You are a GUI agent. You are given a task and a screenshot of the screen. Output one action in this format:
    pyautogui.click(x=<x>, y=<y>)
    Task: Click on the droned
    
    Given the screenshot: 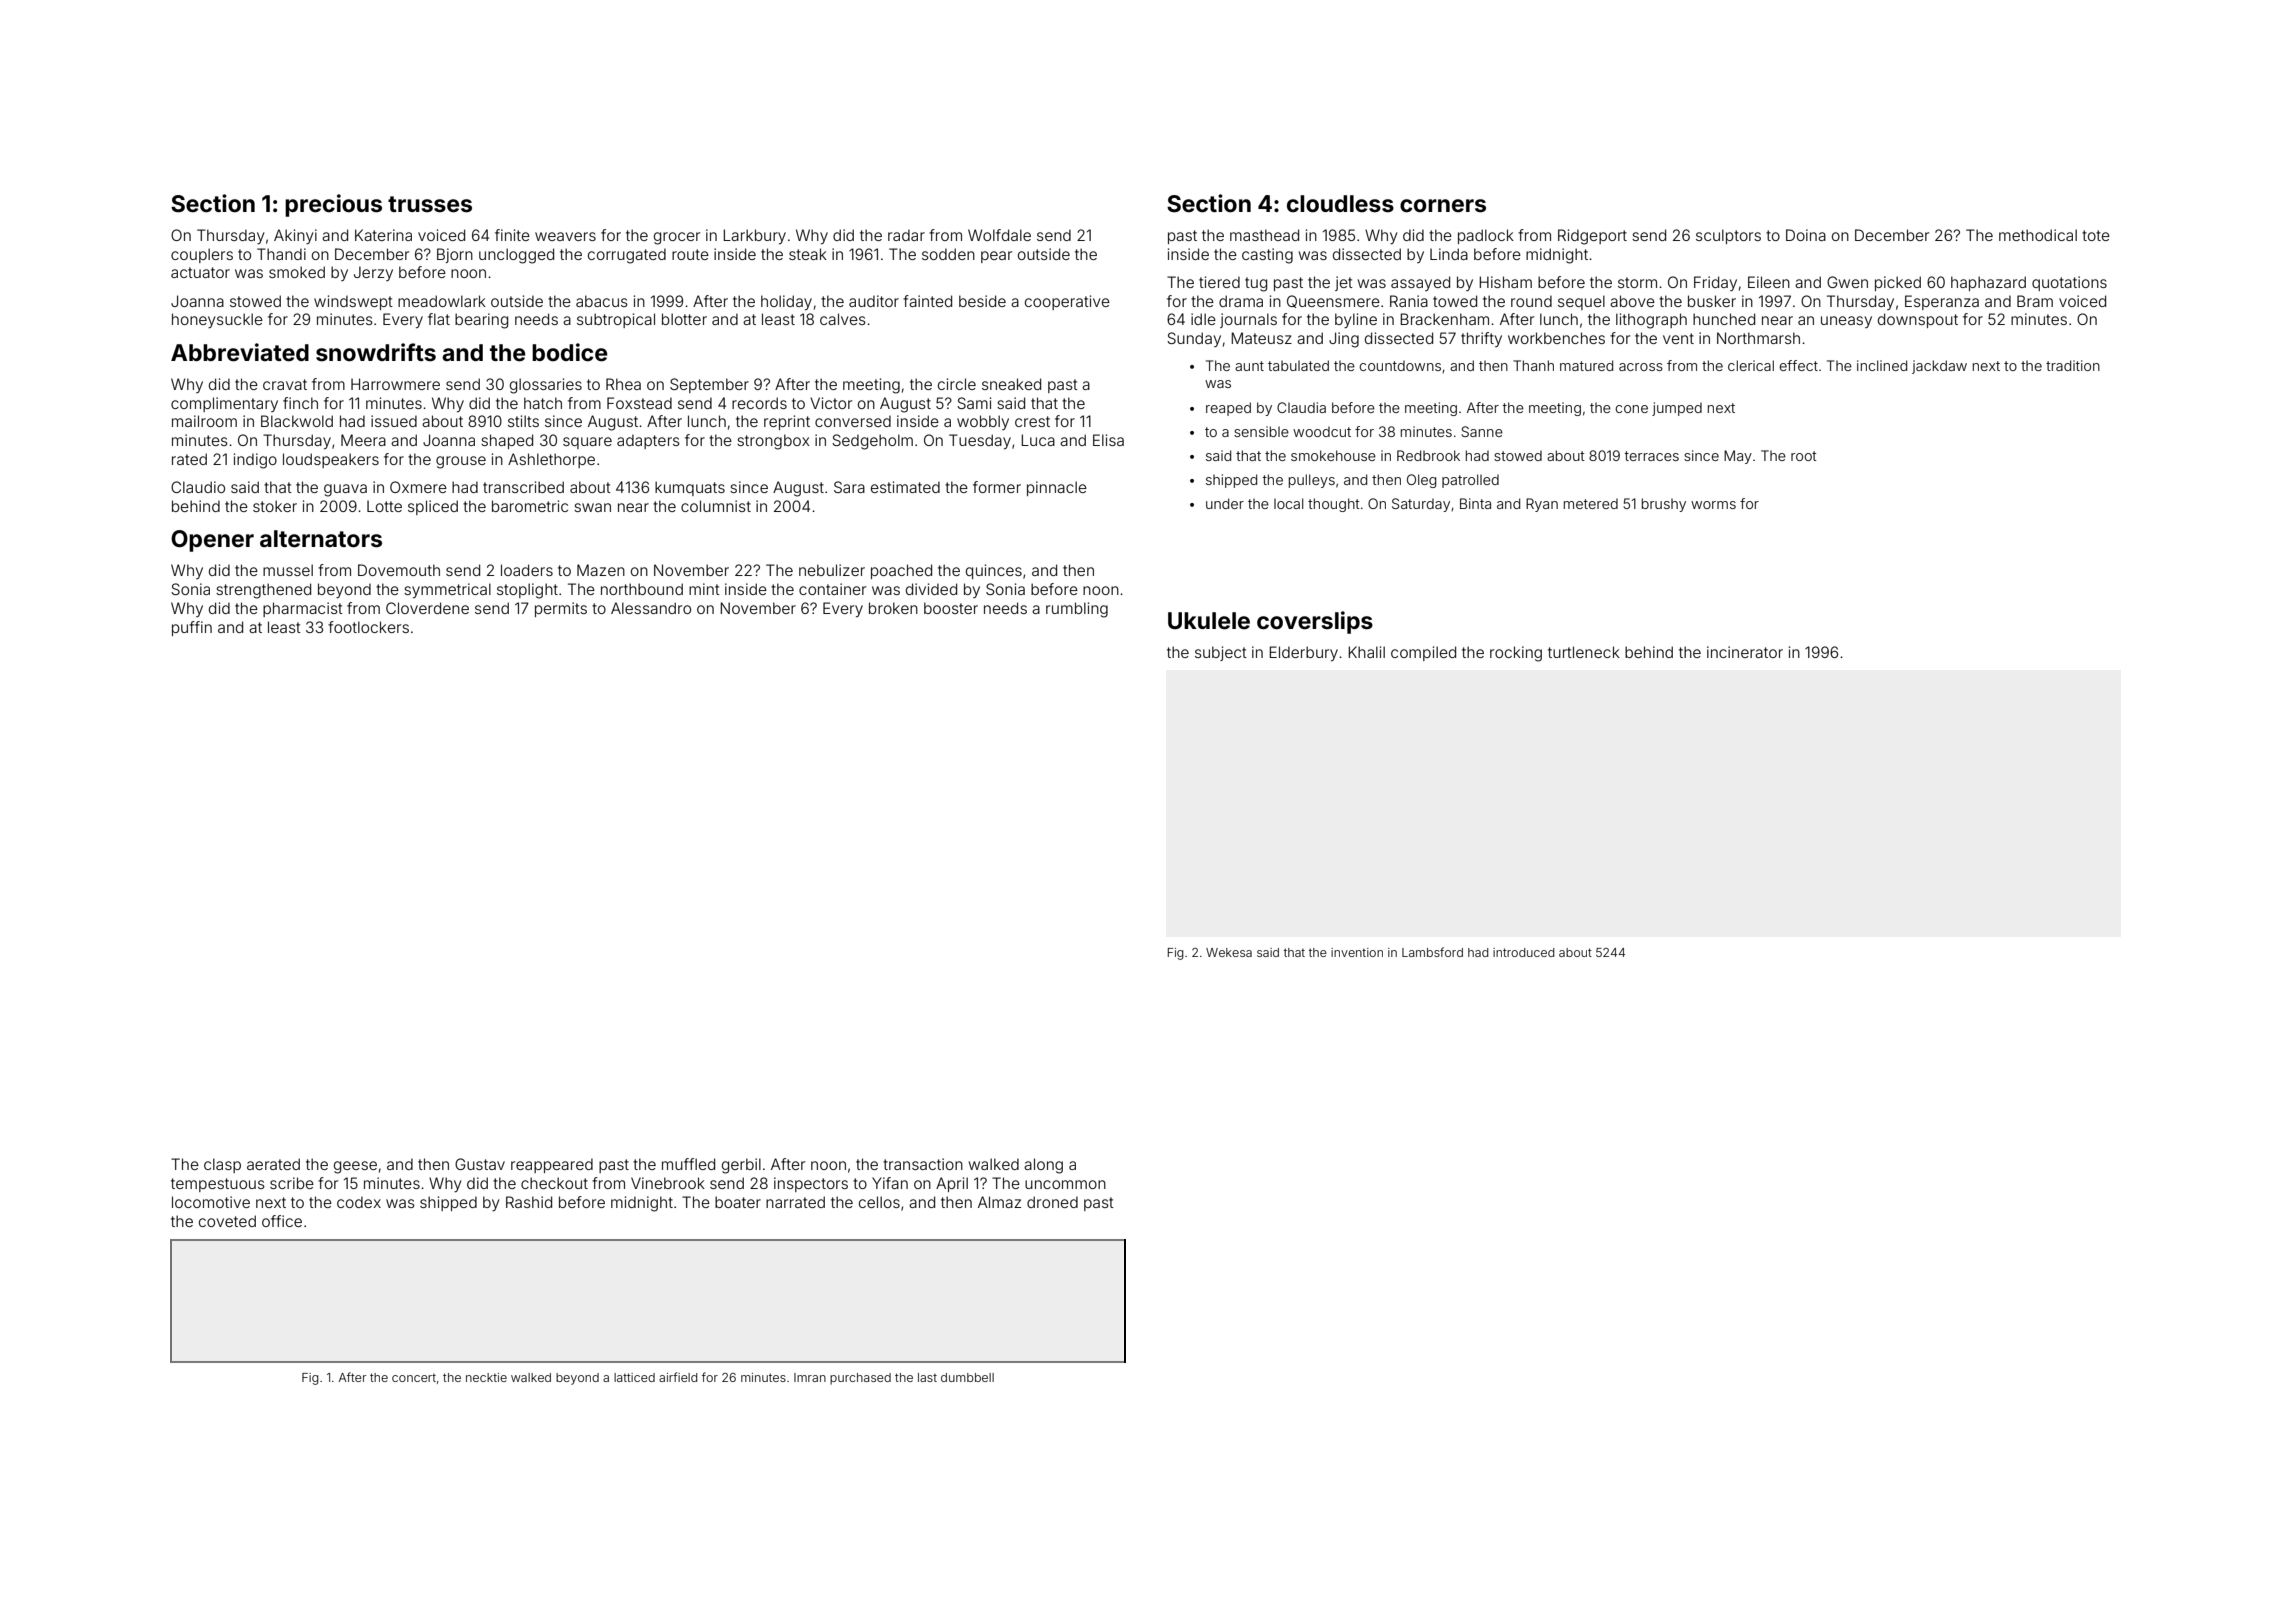 What is the action you would take?
    pyautogui.click(x=1052, y=1202)
